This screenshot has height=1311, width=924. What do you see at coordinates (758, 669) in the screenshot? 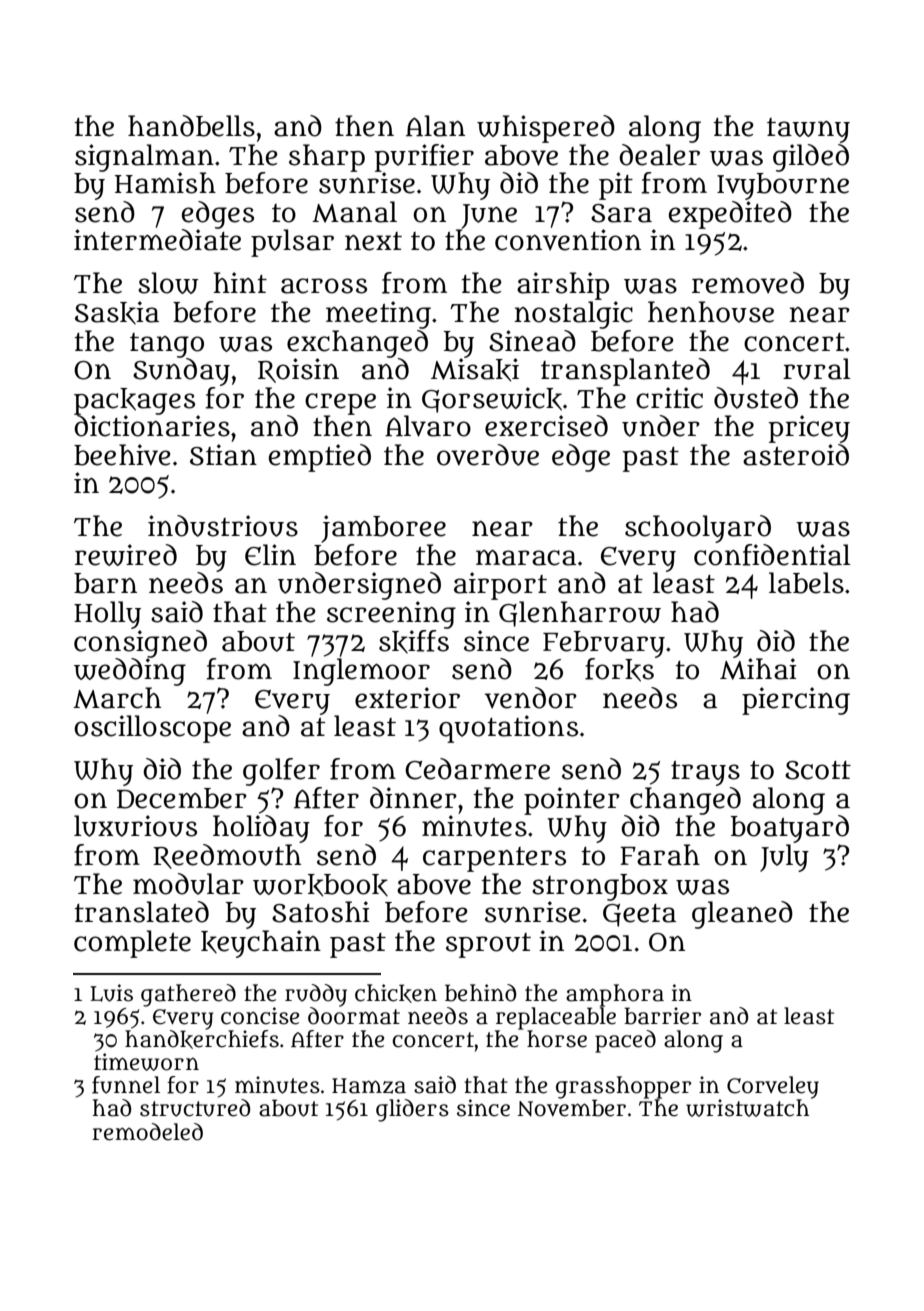
I see `Mihai` at bounding box center [758, 669].
